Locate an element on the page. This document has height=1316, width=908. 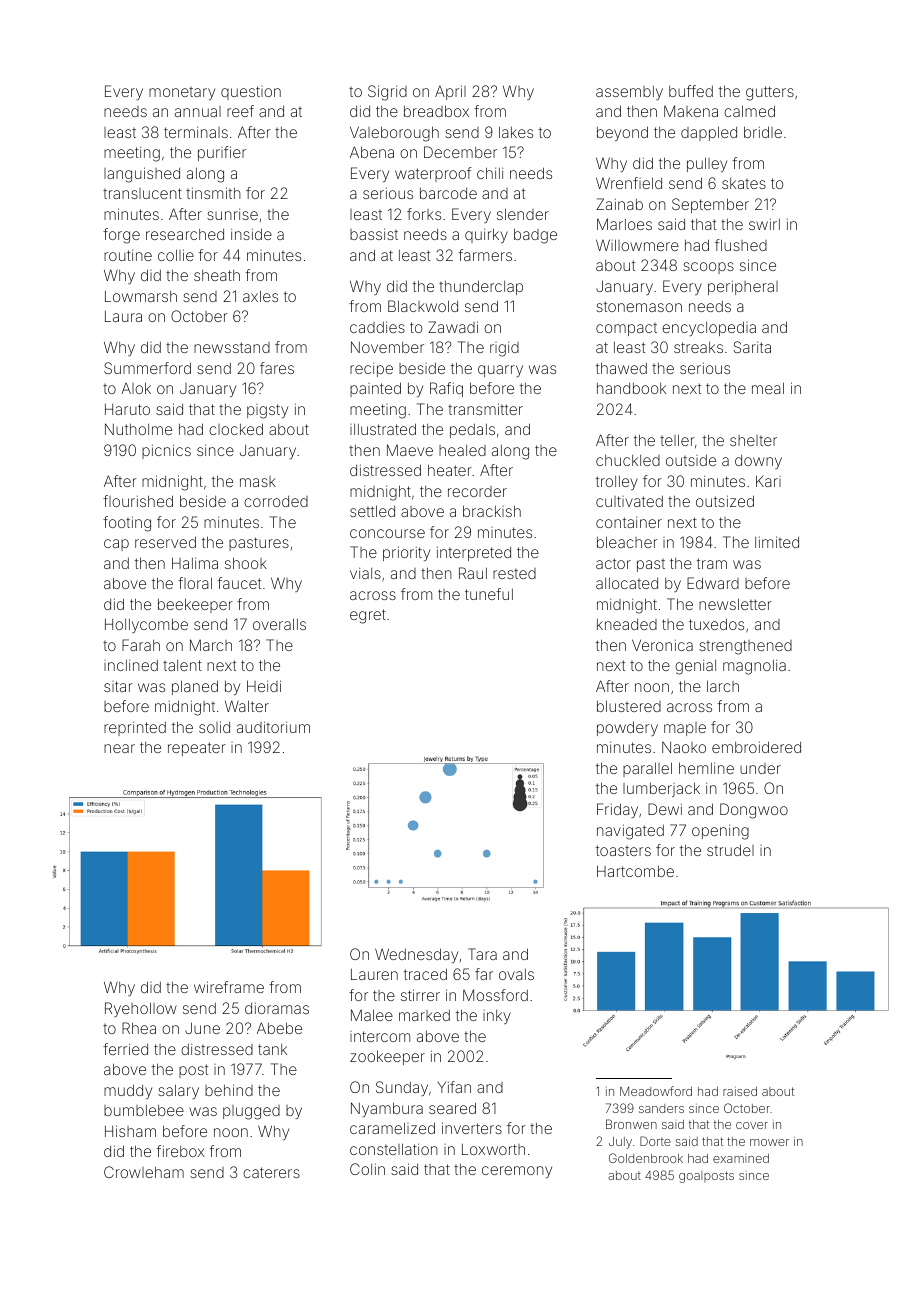
Edward is located at coordinates (713, 583).
